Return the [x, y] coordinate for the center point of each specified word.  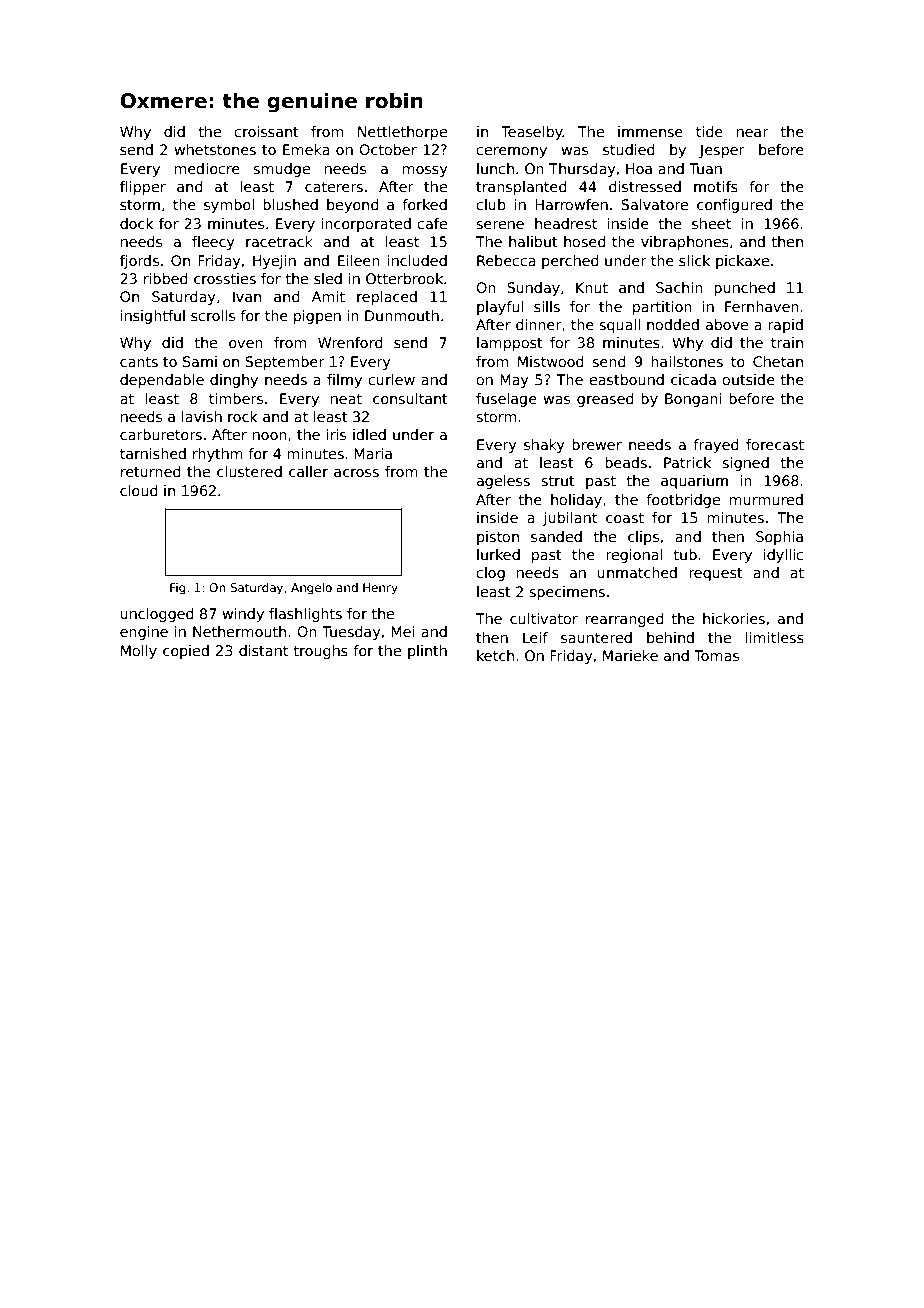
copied [186, 652]
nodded [673, 324]
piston [498, 538]
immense [650, 131]
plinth [427, 652]
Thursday [582, 170]
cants [139, 362]
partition [662, 308]
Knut [592, 287]
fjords [139, 262]
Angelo [311, 589]
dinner [539, 324]
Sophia [779, 538]
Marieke [630, 655]
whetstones [215, 149]
